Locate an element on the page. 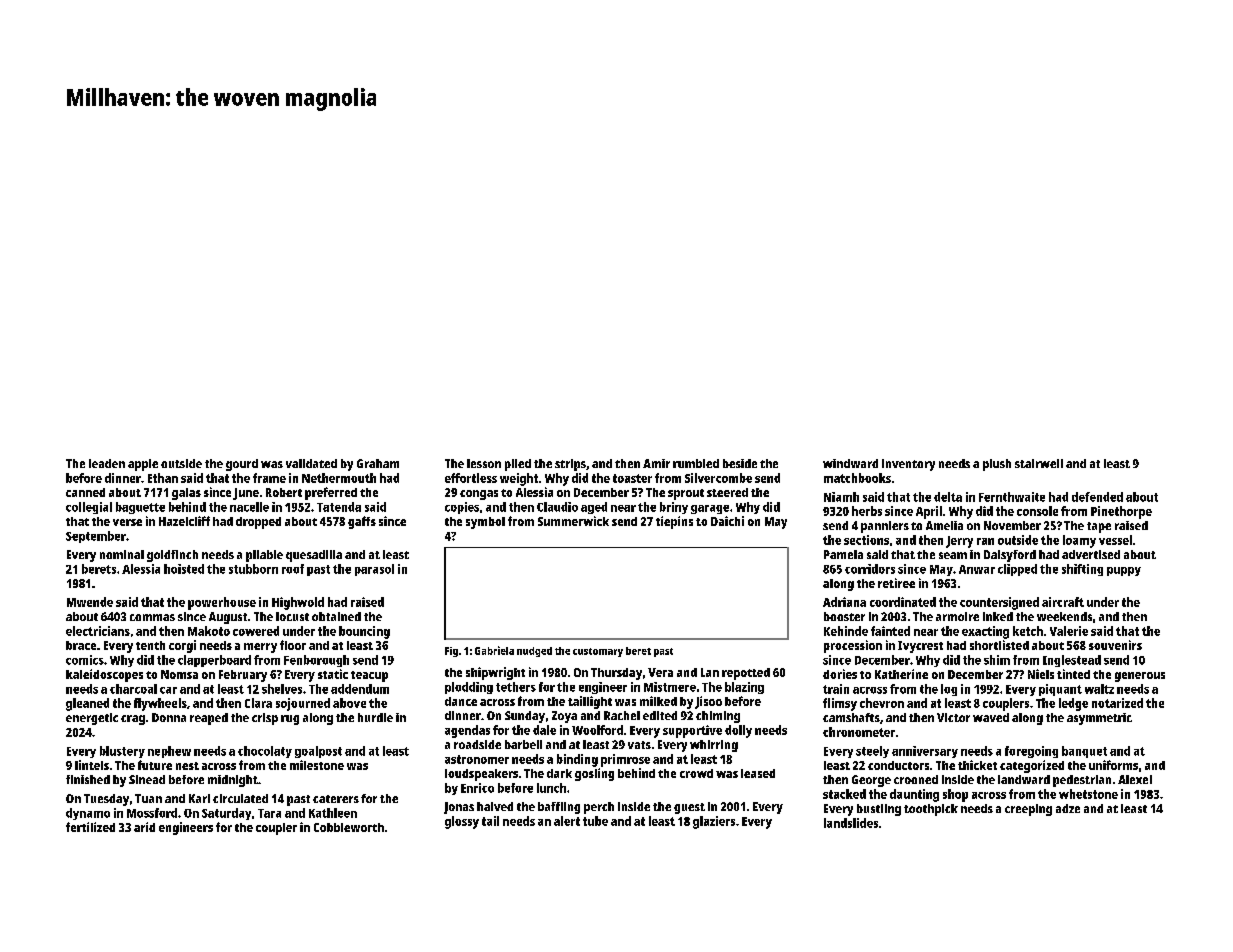 This page has width=1233, height=952. comics is located at coordinates (85, 660).
